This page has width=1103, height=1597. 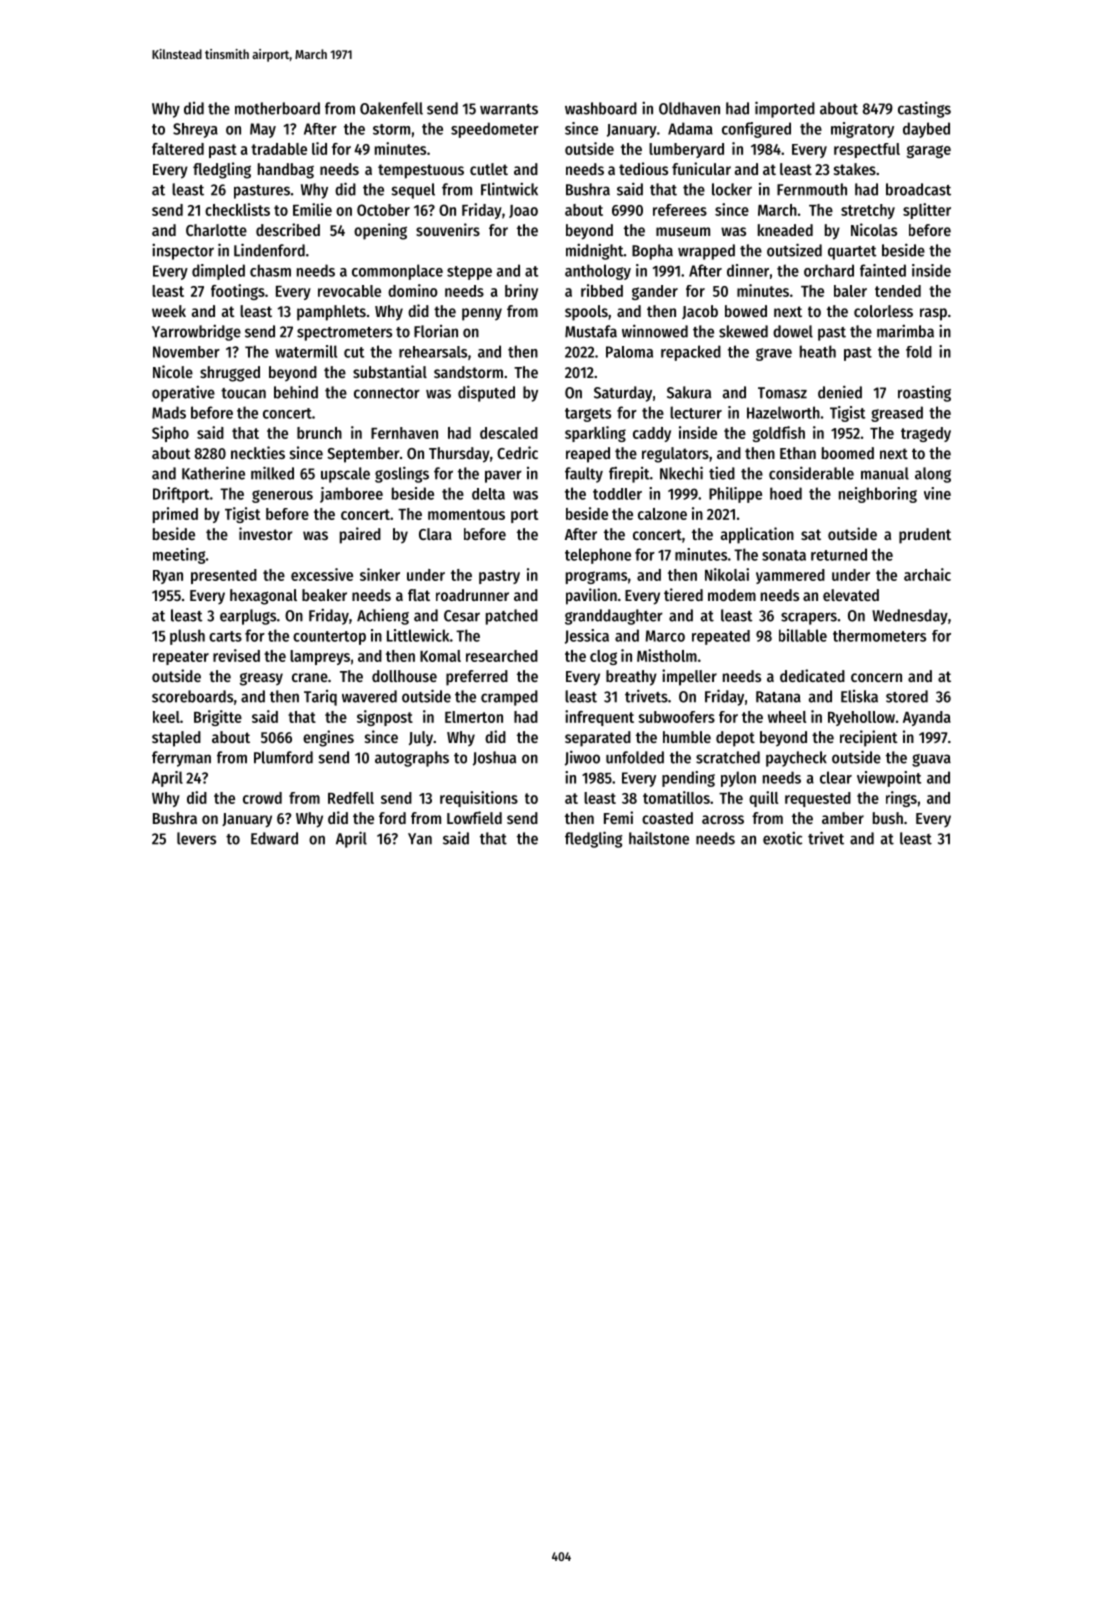 I want to click on Oldhaven, so click(x=689, y=108).
